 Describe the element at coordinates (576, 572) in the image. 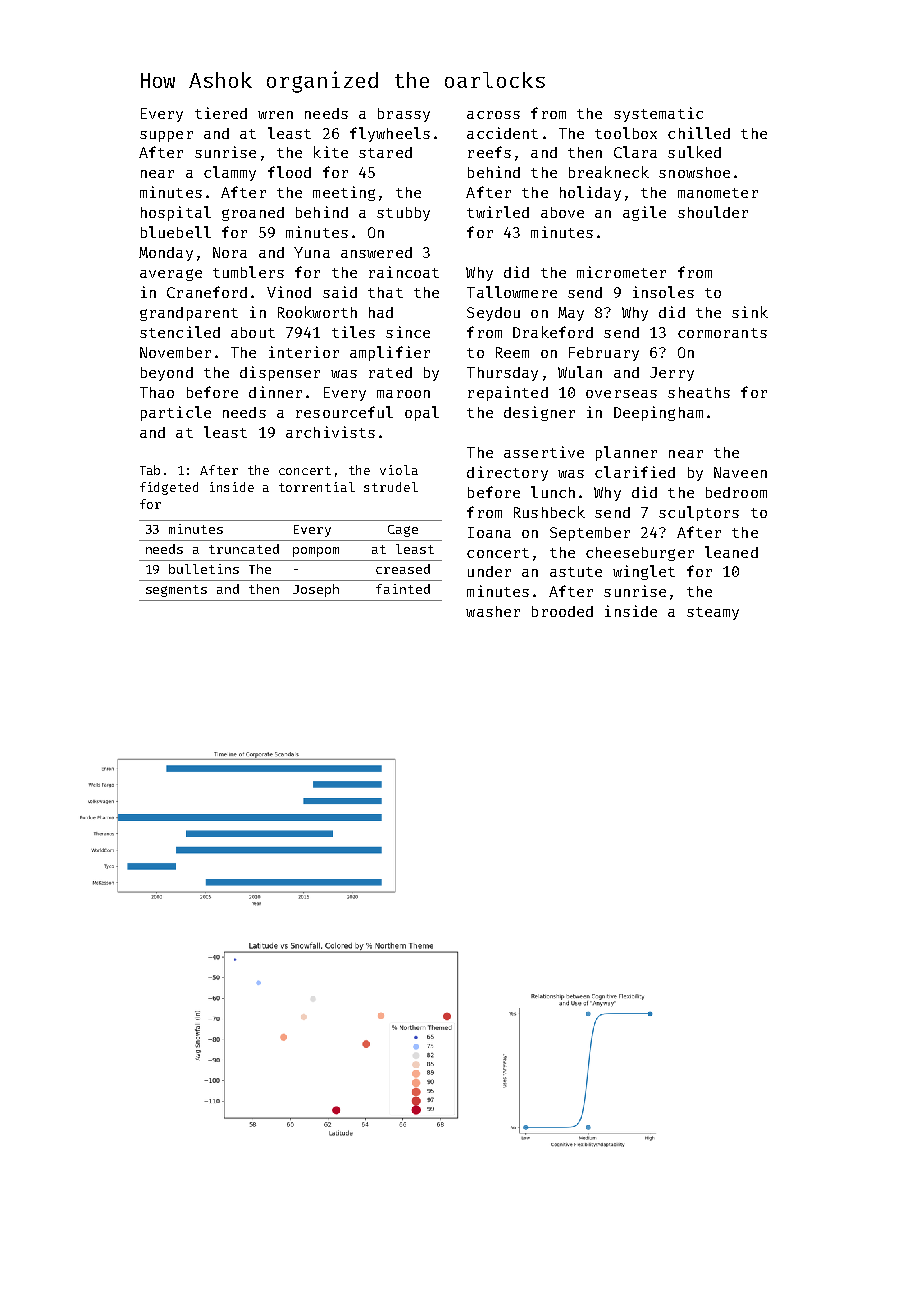

I see `astute` at that location.
